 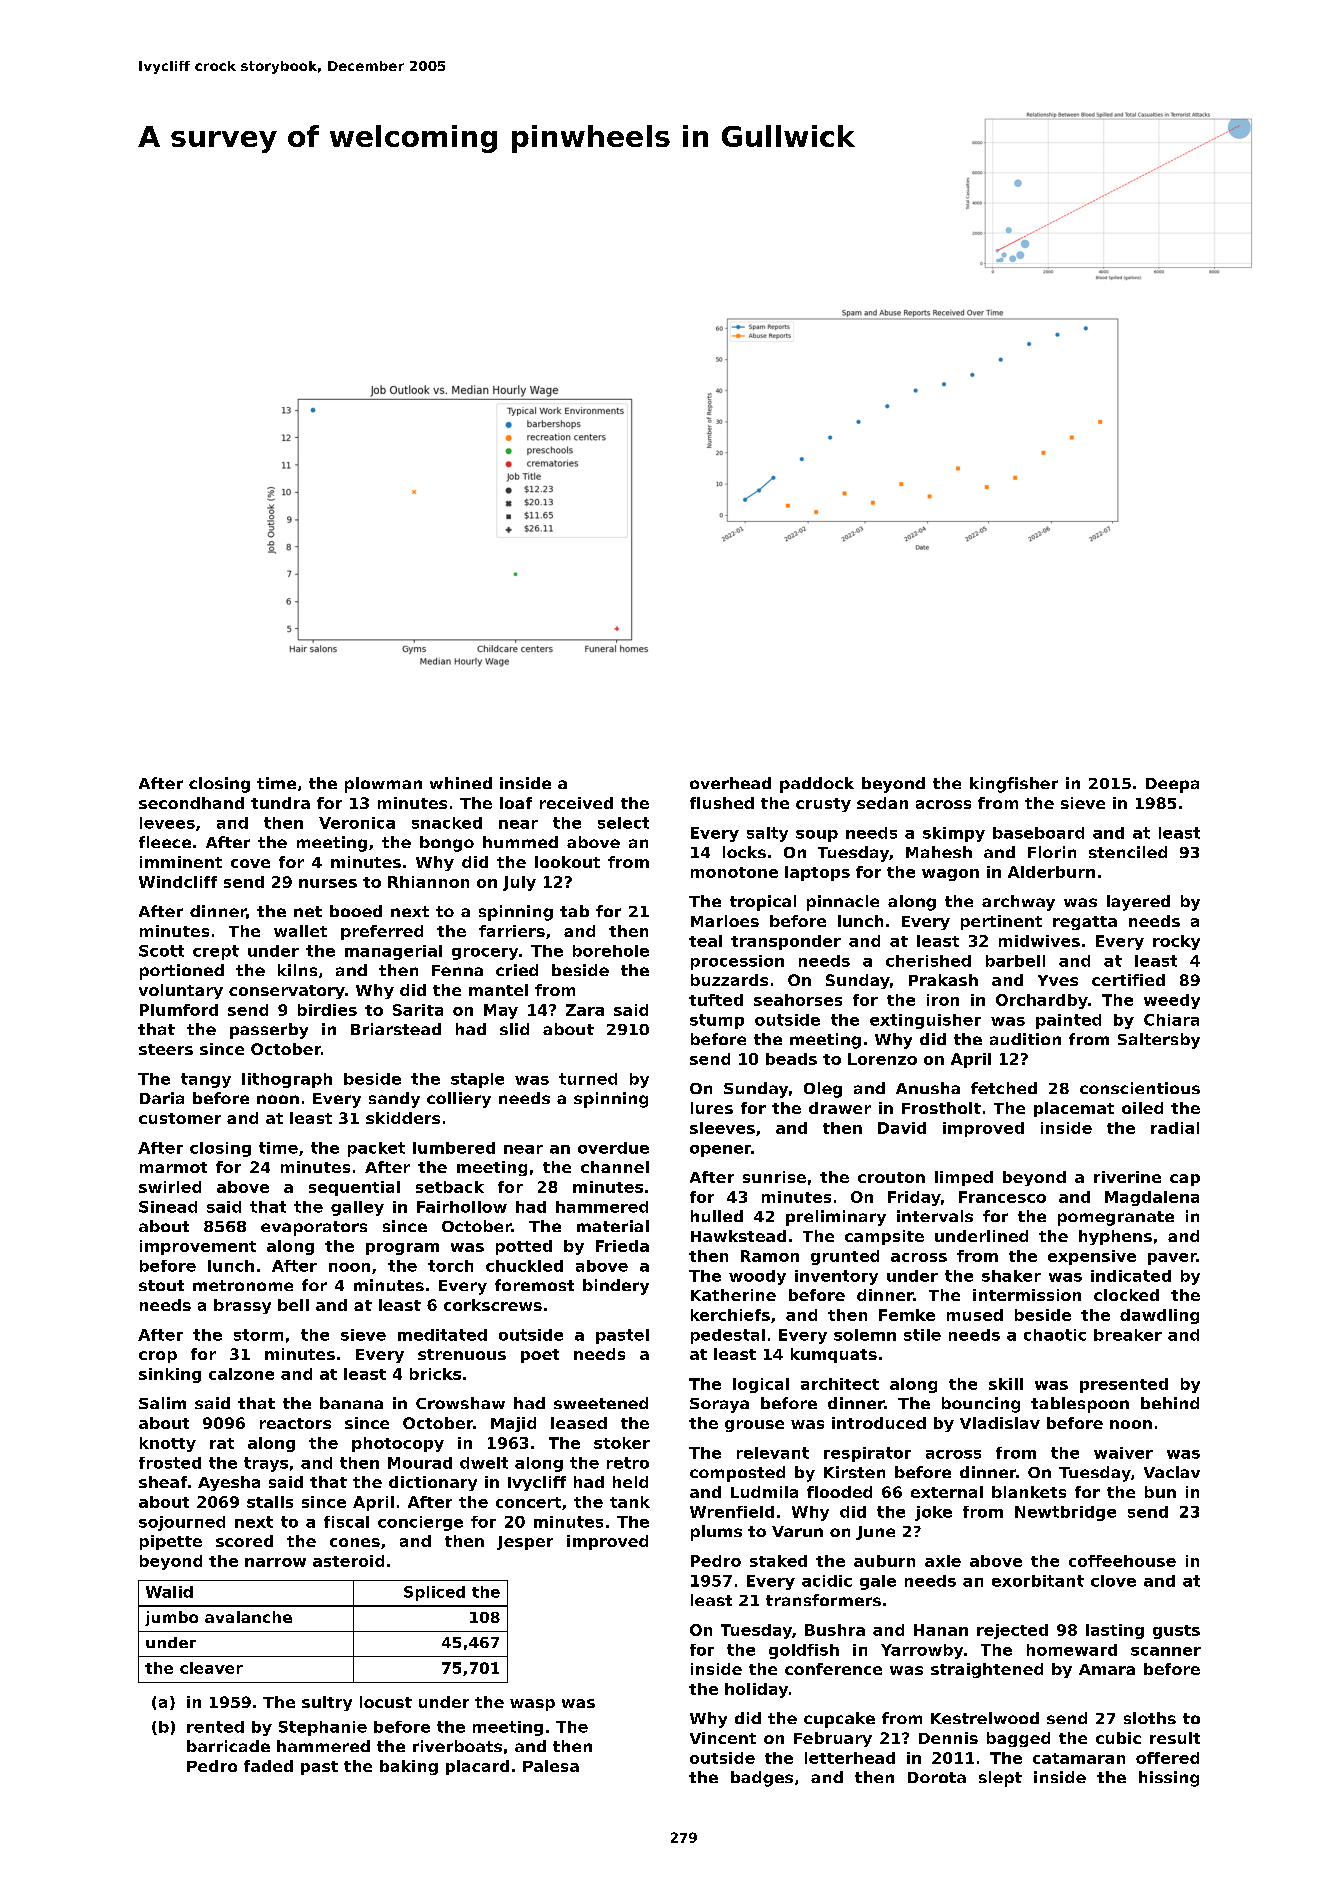 I want to click on net, so click(x=308, y=911).
